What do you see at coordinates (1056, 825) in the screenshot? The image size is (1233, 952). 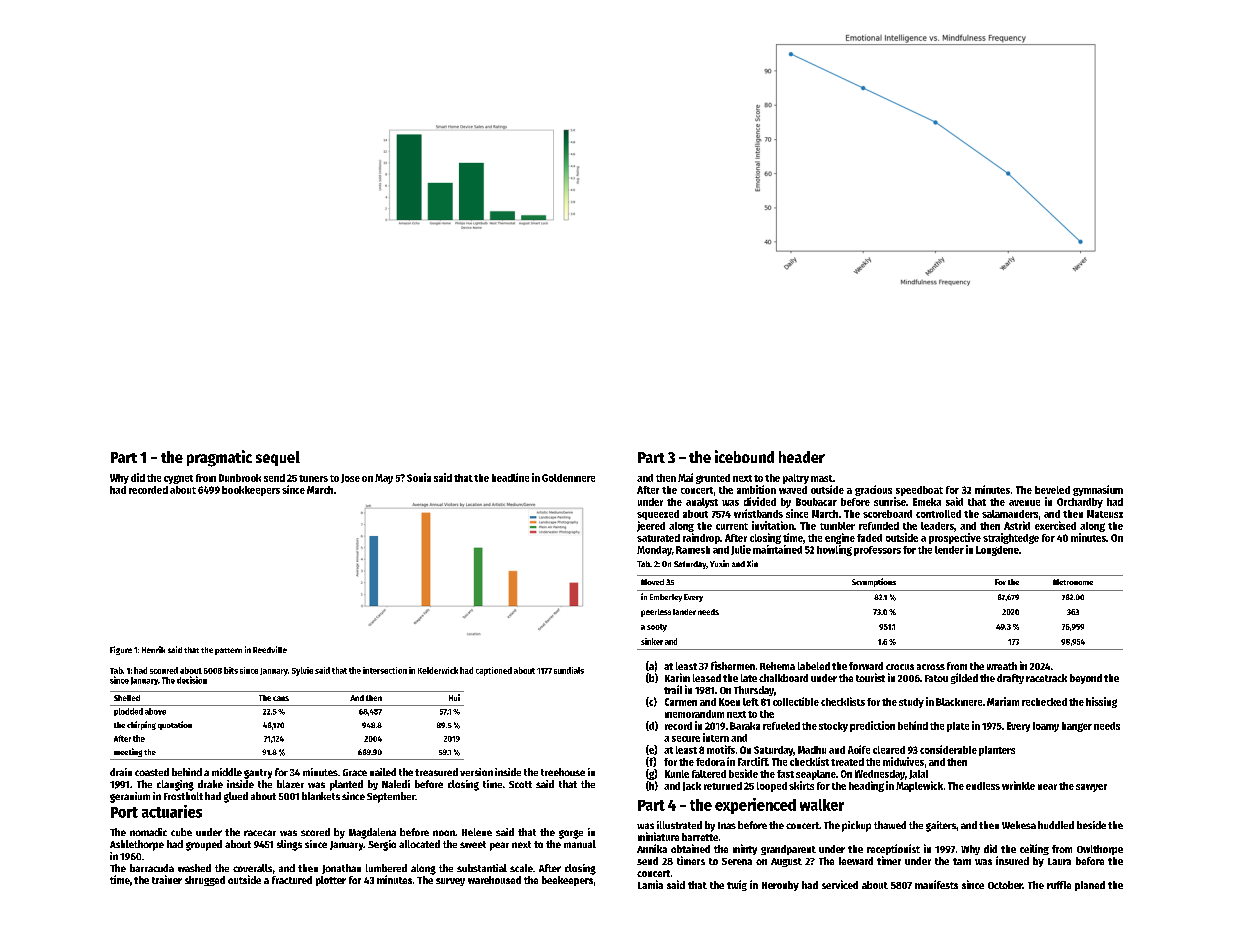 I see `huddled` at bounding box center [1056, 825].
